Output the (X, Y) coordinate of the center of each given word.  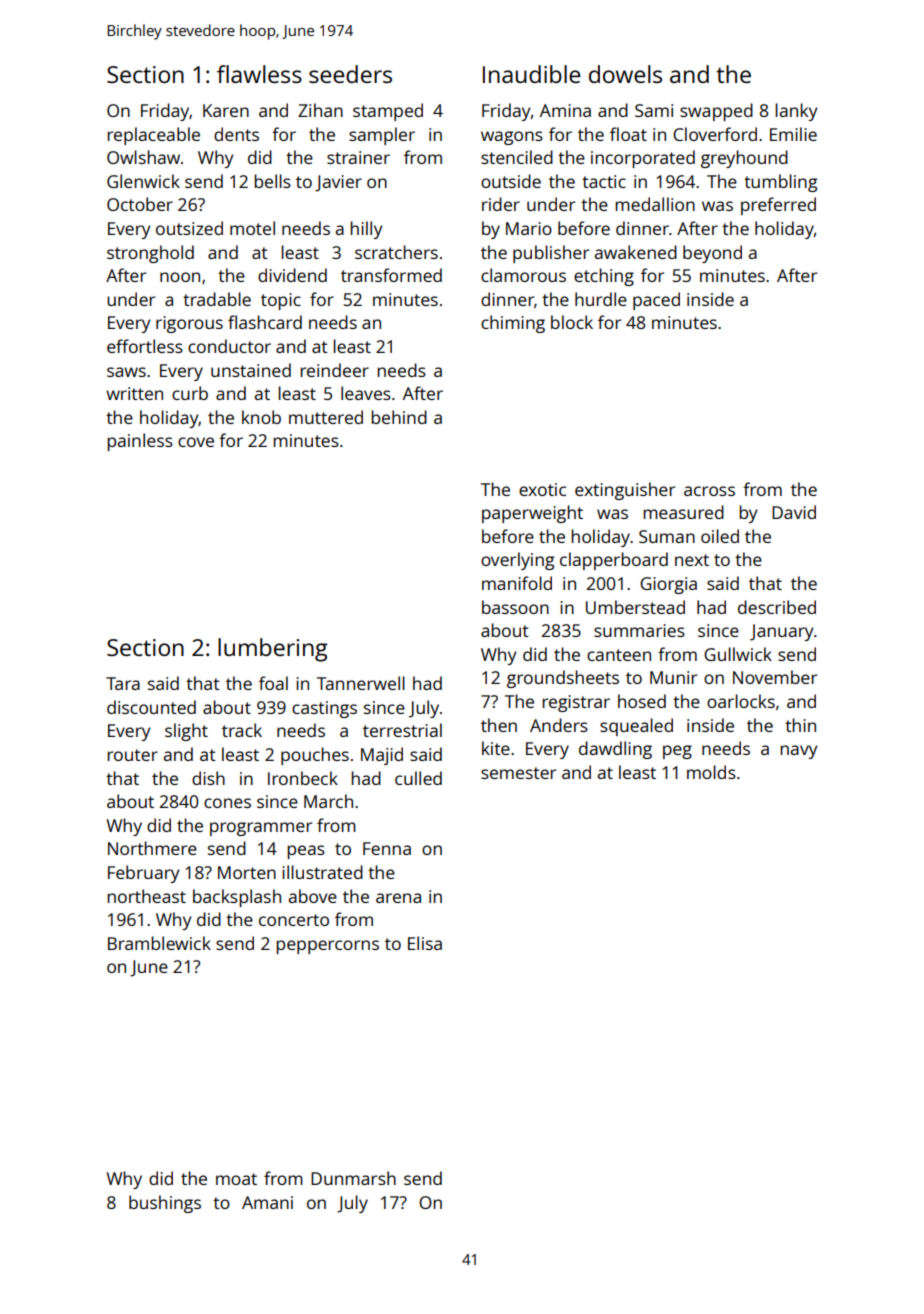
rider (501, 204)
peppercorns (327, 947)
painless (140, 442)
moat (236, 1179)
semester (518, 773)
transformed (391, 275)
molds (711, 772)
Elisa (425, 943)
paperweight (532, 514)
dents (236, 134)
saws (126, 372)
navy (798, 752)
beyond (712, 254)
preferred (778, 206)
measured (683, 512)
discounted (151, 707)
